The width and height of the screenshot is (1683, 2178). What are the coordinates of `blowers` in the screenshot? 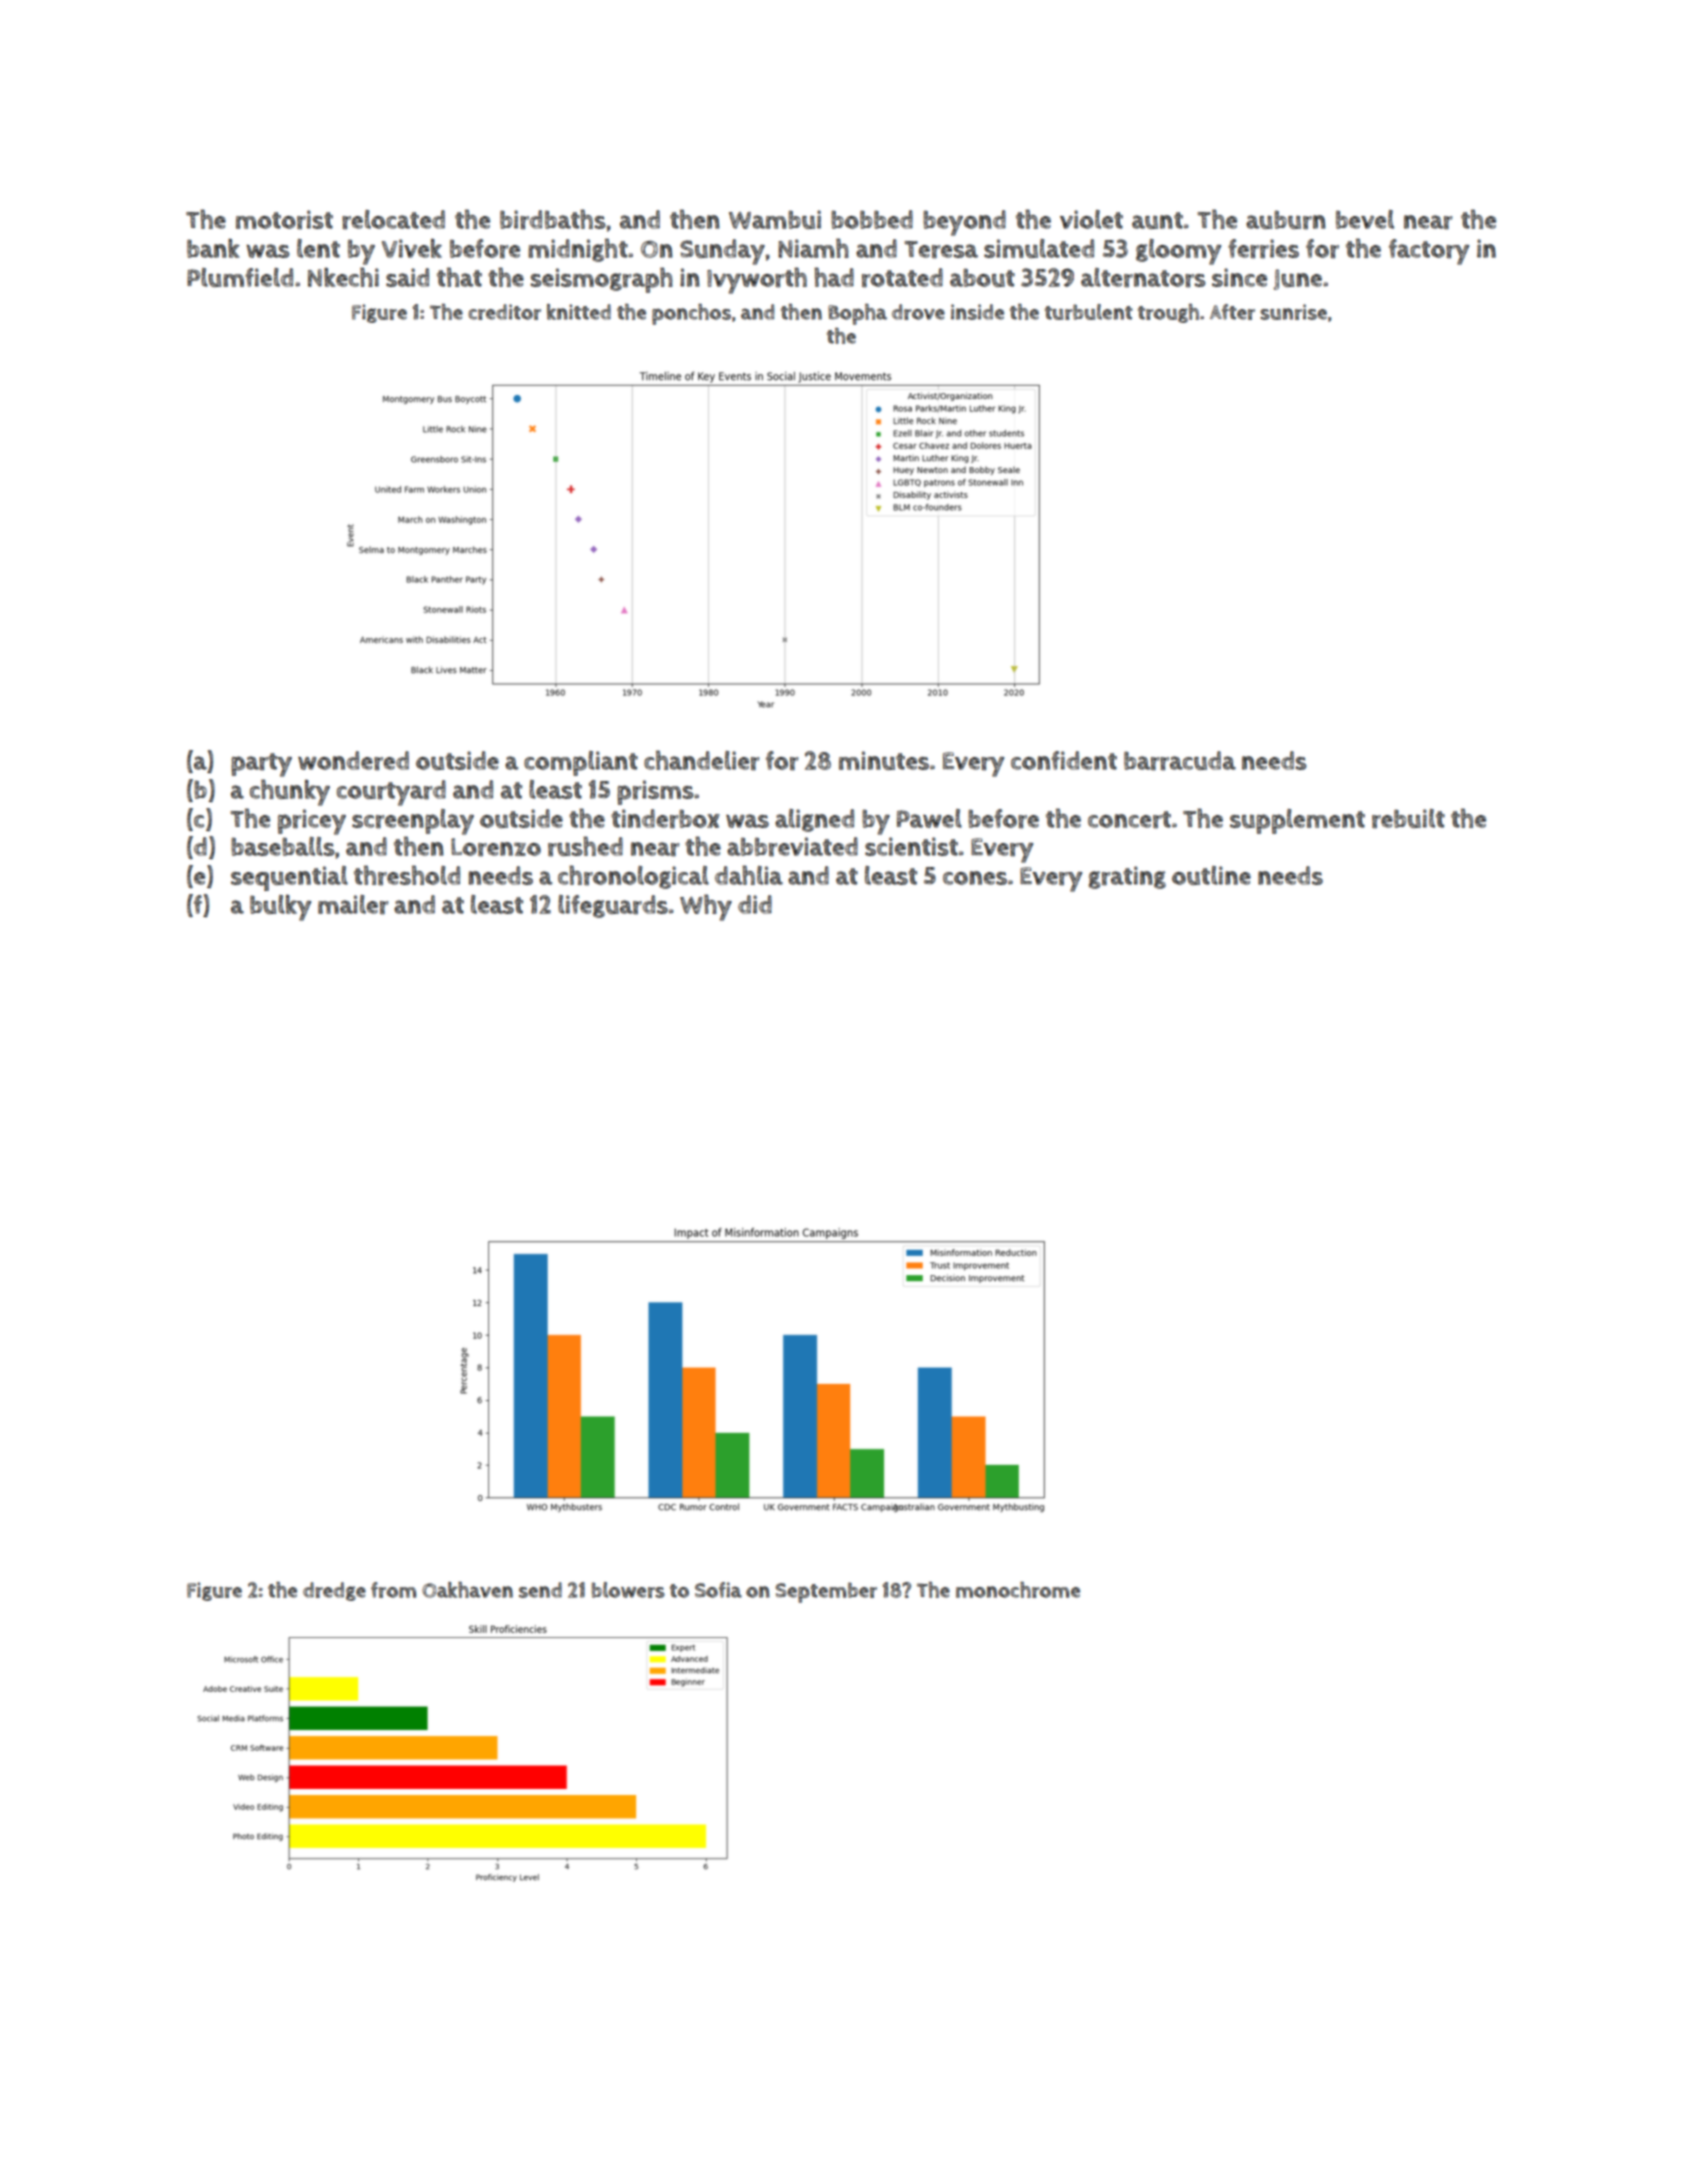 It's located at (628, 1590).
